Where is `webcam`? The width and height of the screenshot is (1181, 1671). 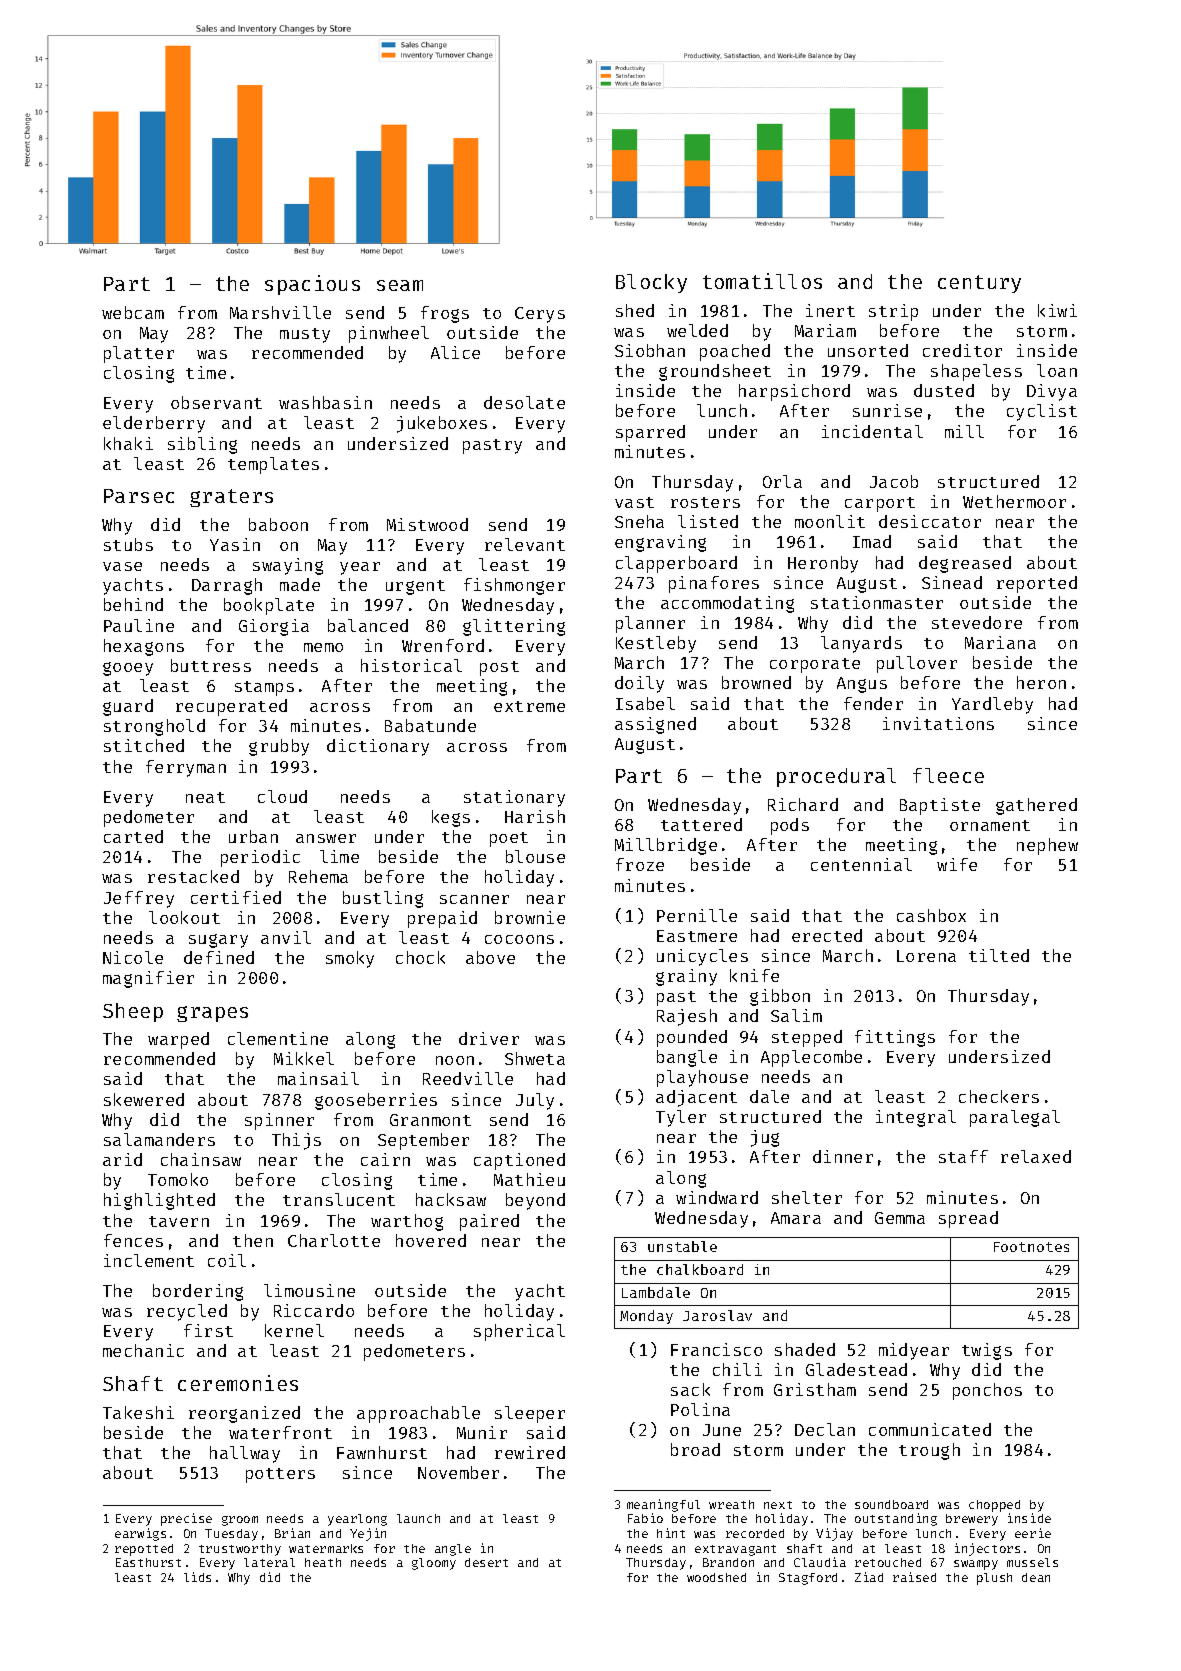
webcam is located at coordinates (133, 312).
